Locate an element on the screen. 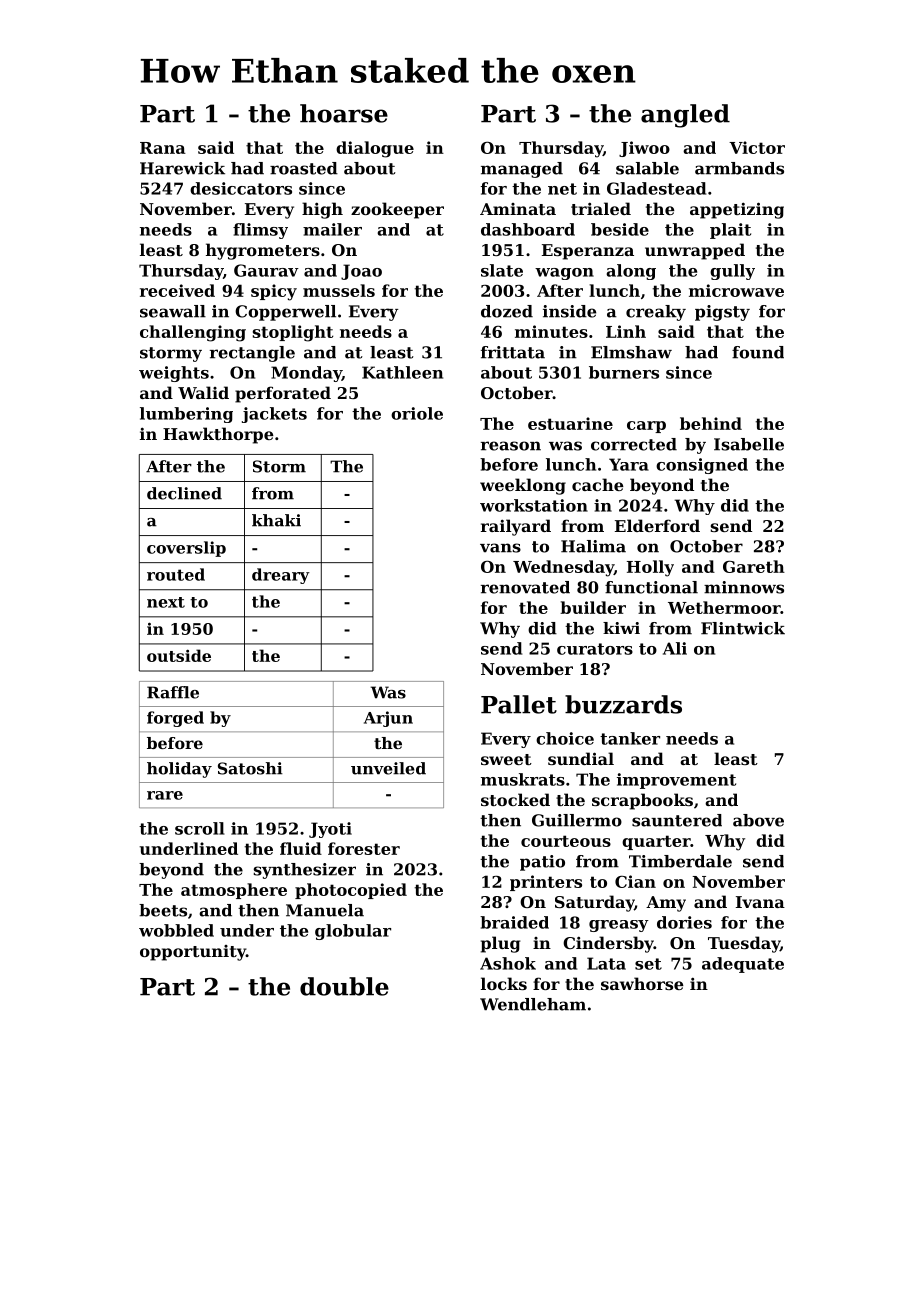 The height and width of the screenshot is (1314, 924). received is located at coordinates (177, 290).
